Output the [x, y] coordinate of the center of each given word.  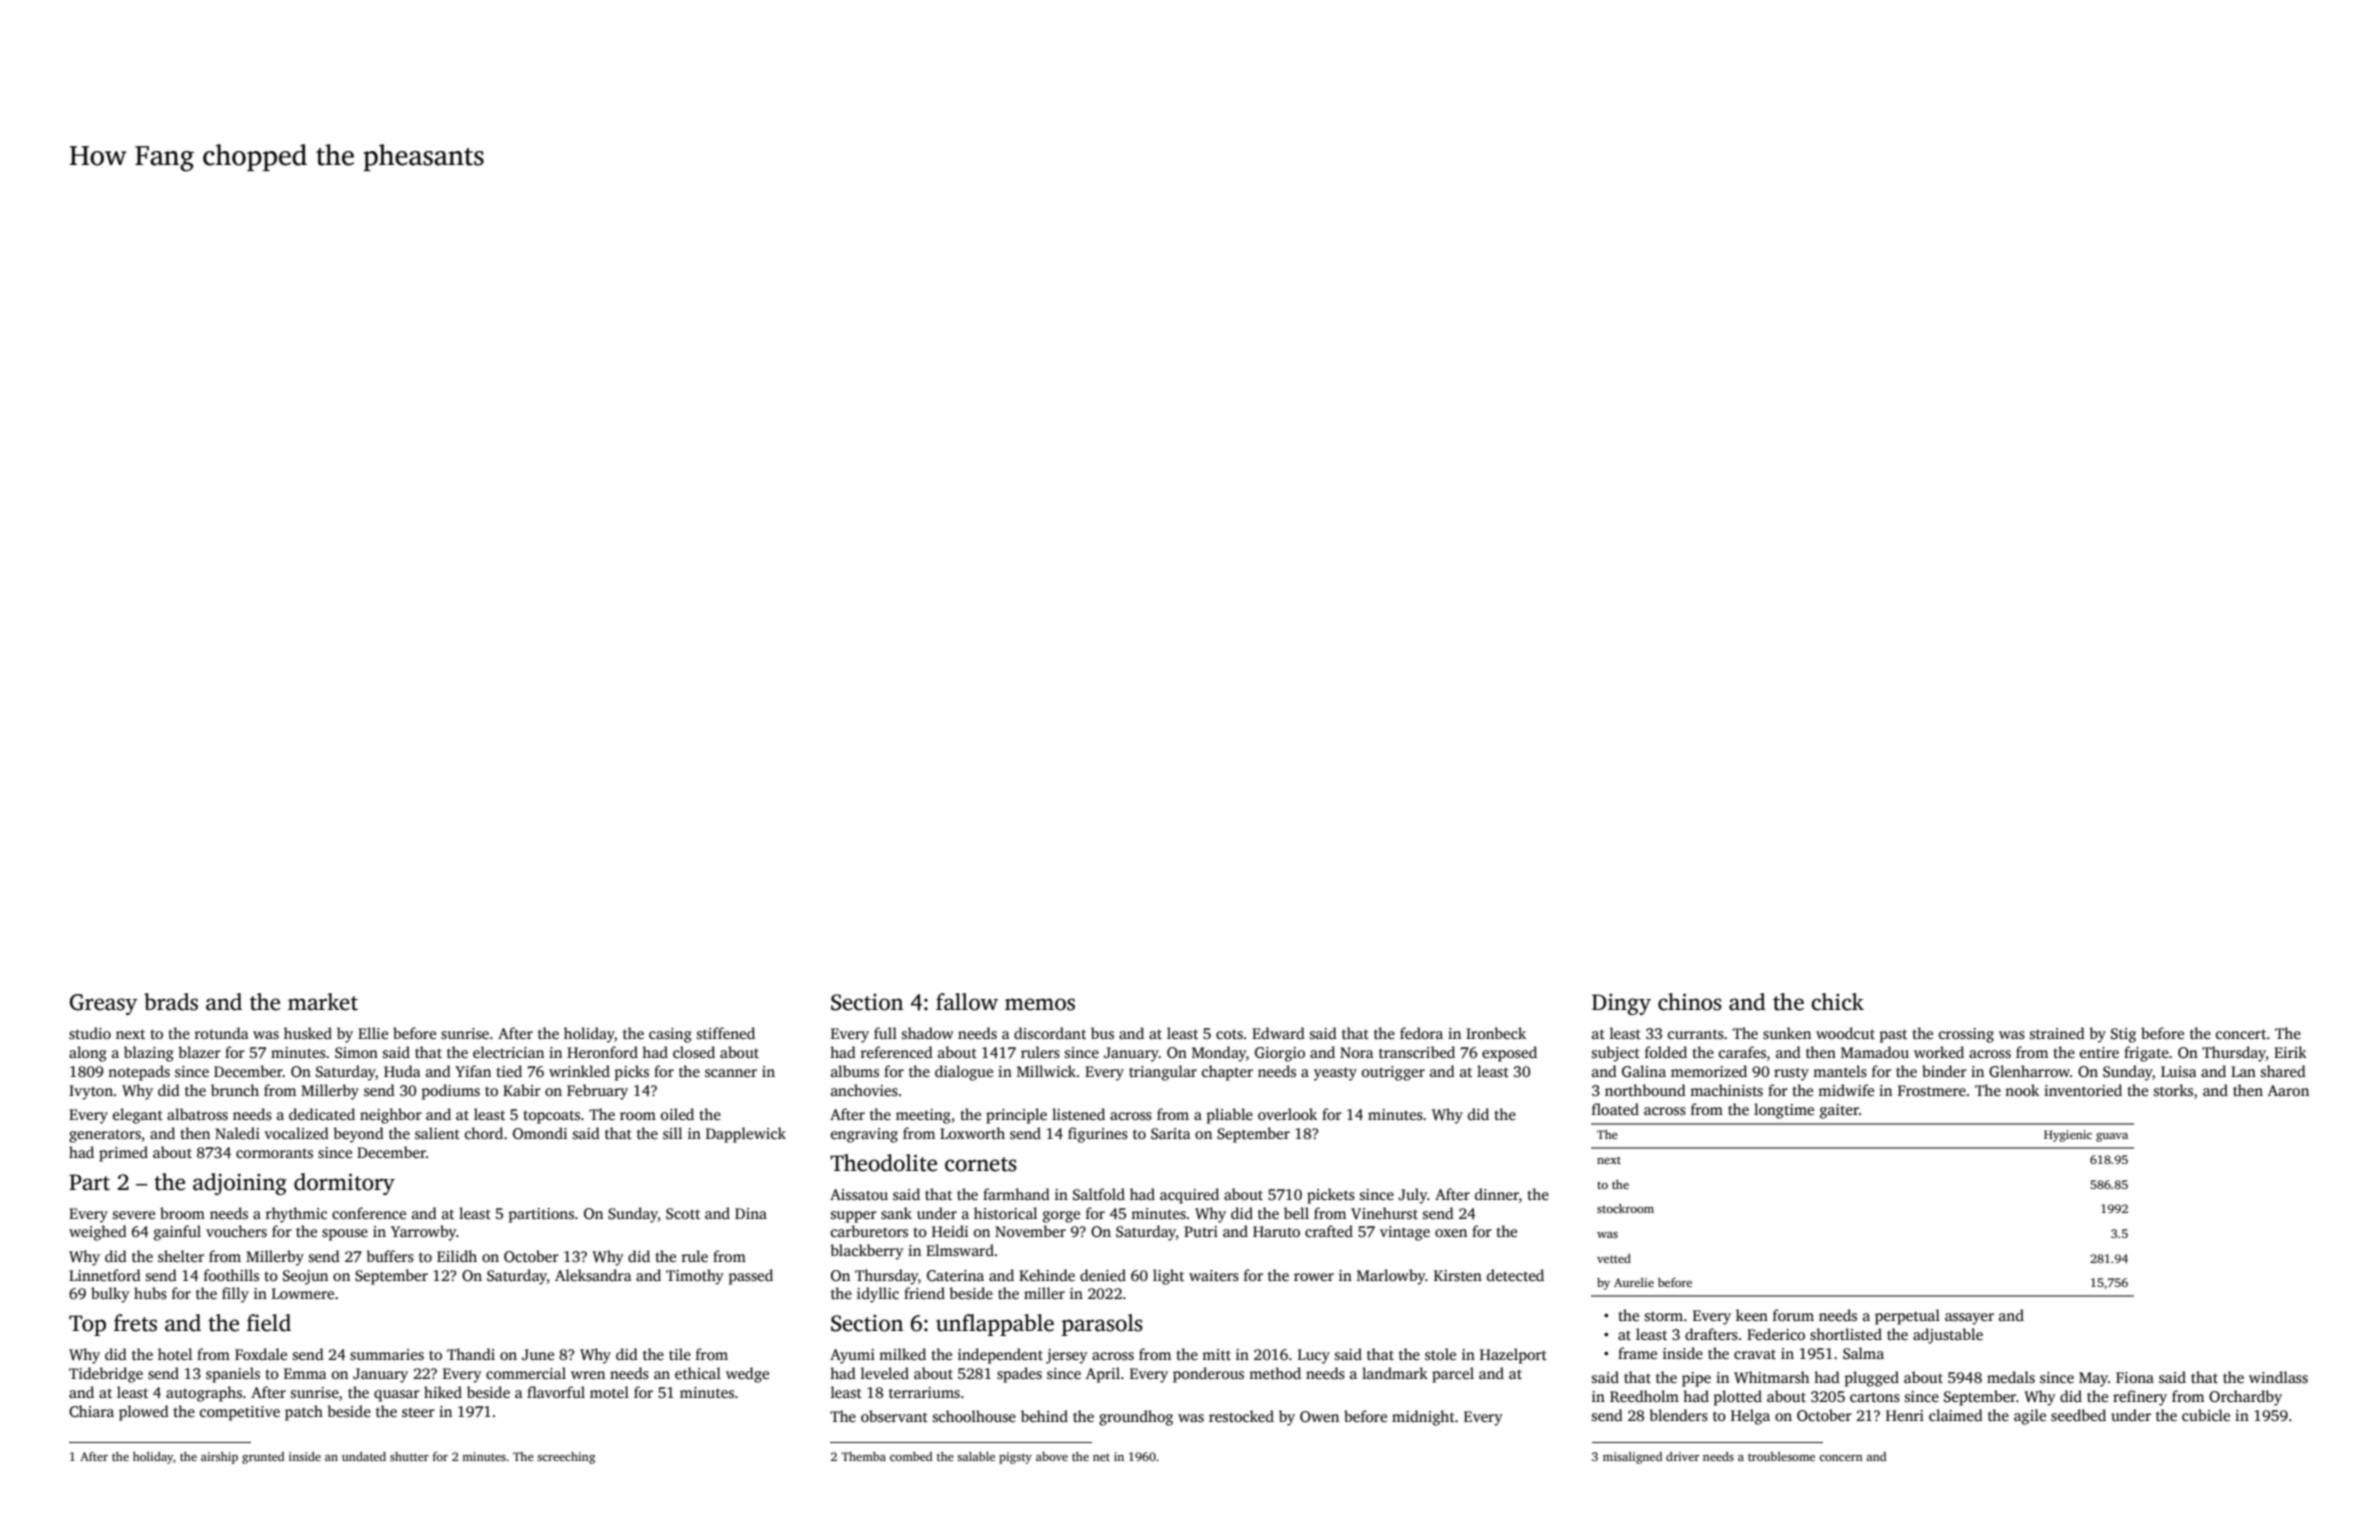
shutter [409, 1456]
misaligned [1632, 1458]
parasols [1102, 1325]
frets [135, 1323]
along [88, 1054]
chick [1837, 1002]
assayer [1969, 1319]
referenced [897, 1052]
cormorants [274, 1153]
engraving [864, 1135]
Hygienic [2068, 1136]
